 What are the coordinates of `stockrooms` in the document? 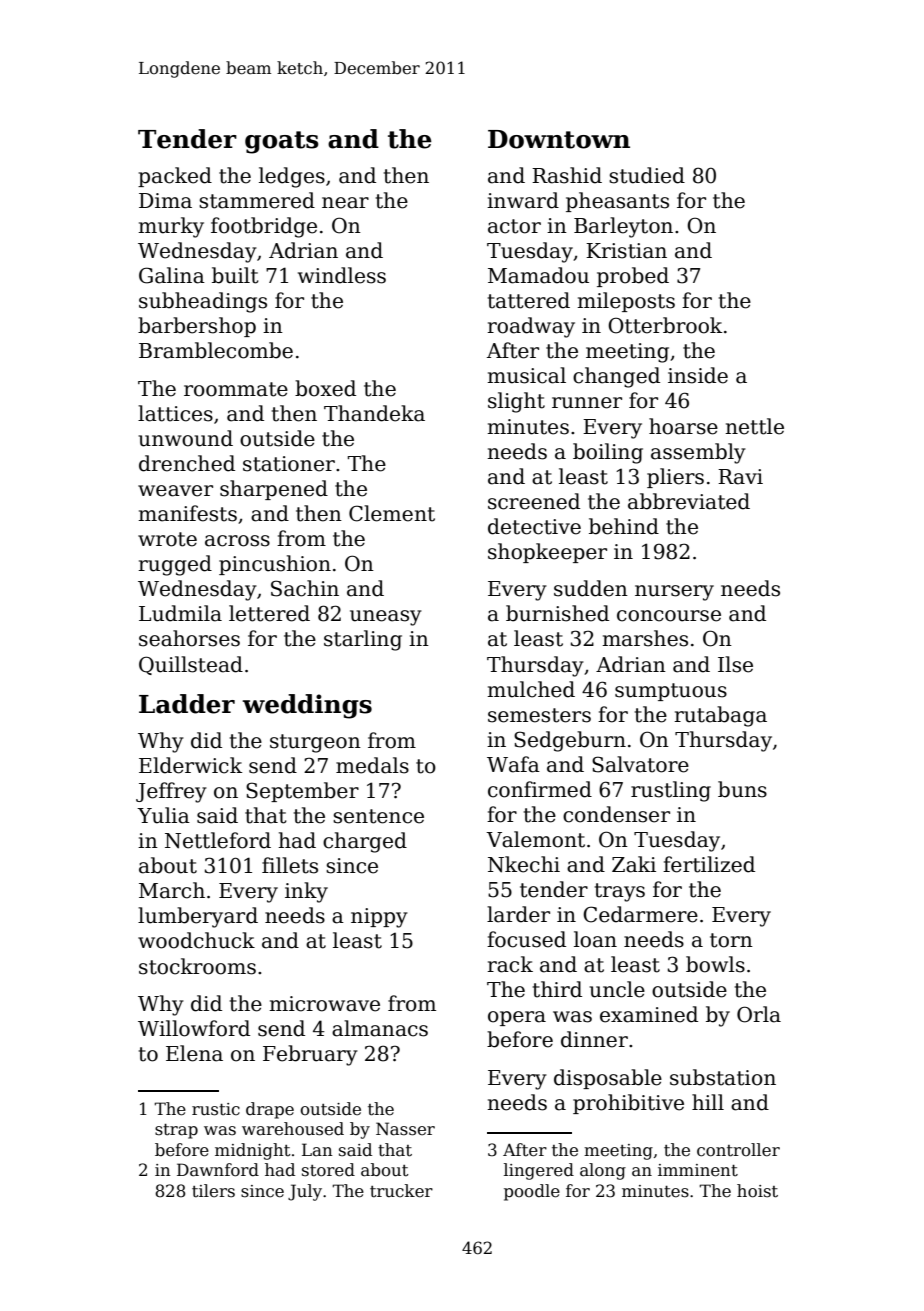 It's located at (197, 966).
